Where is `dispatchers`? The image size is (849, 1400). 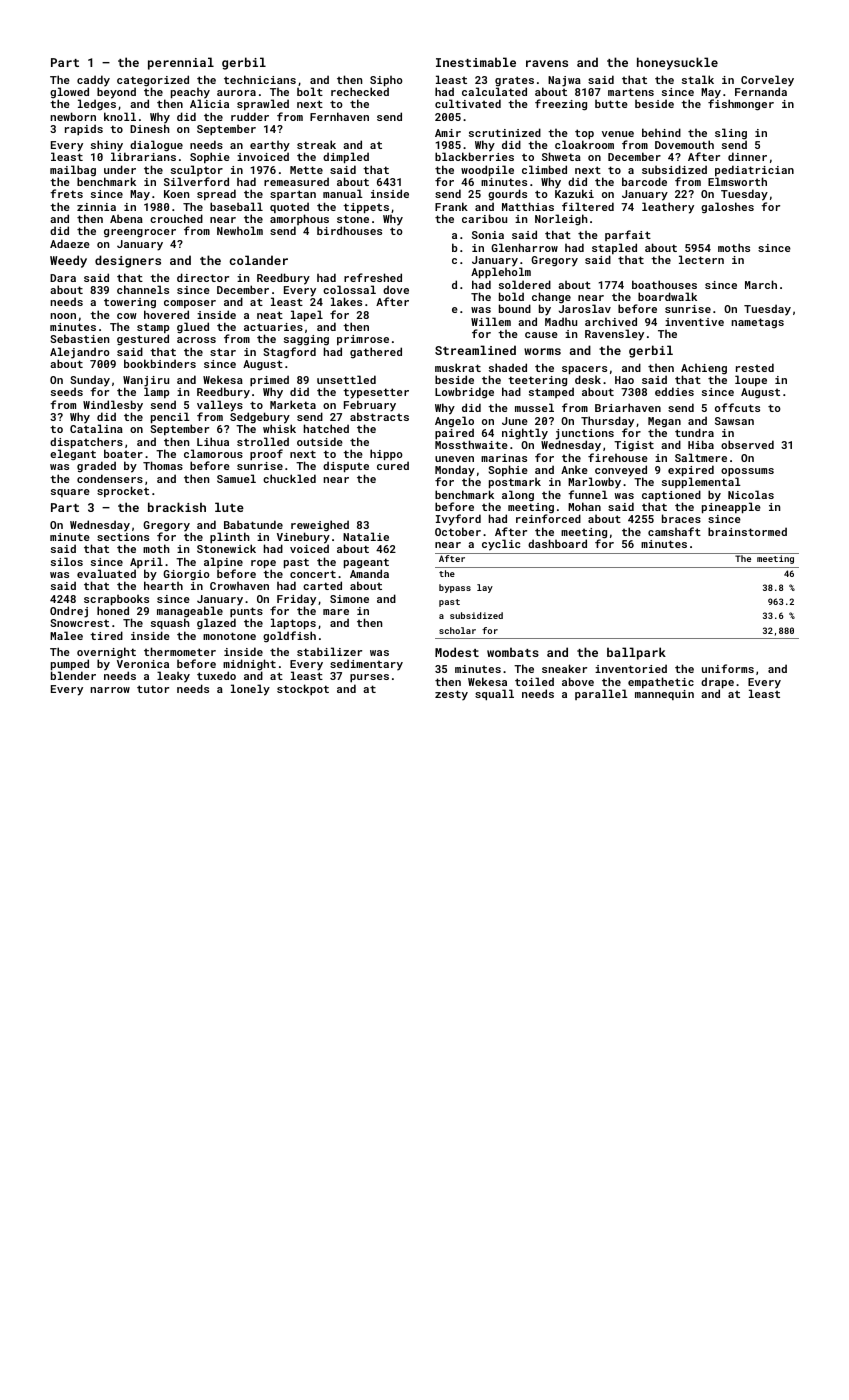
dispatchers is located at coordinates (86, 442).
